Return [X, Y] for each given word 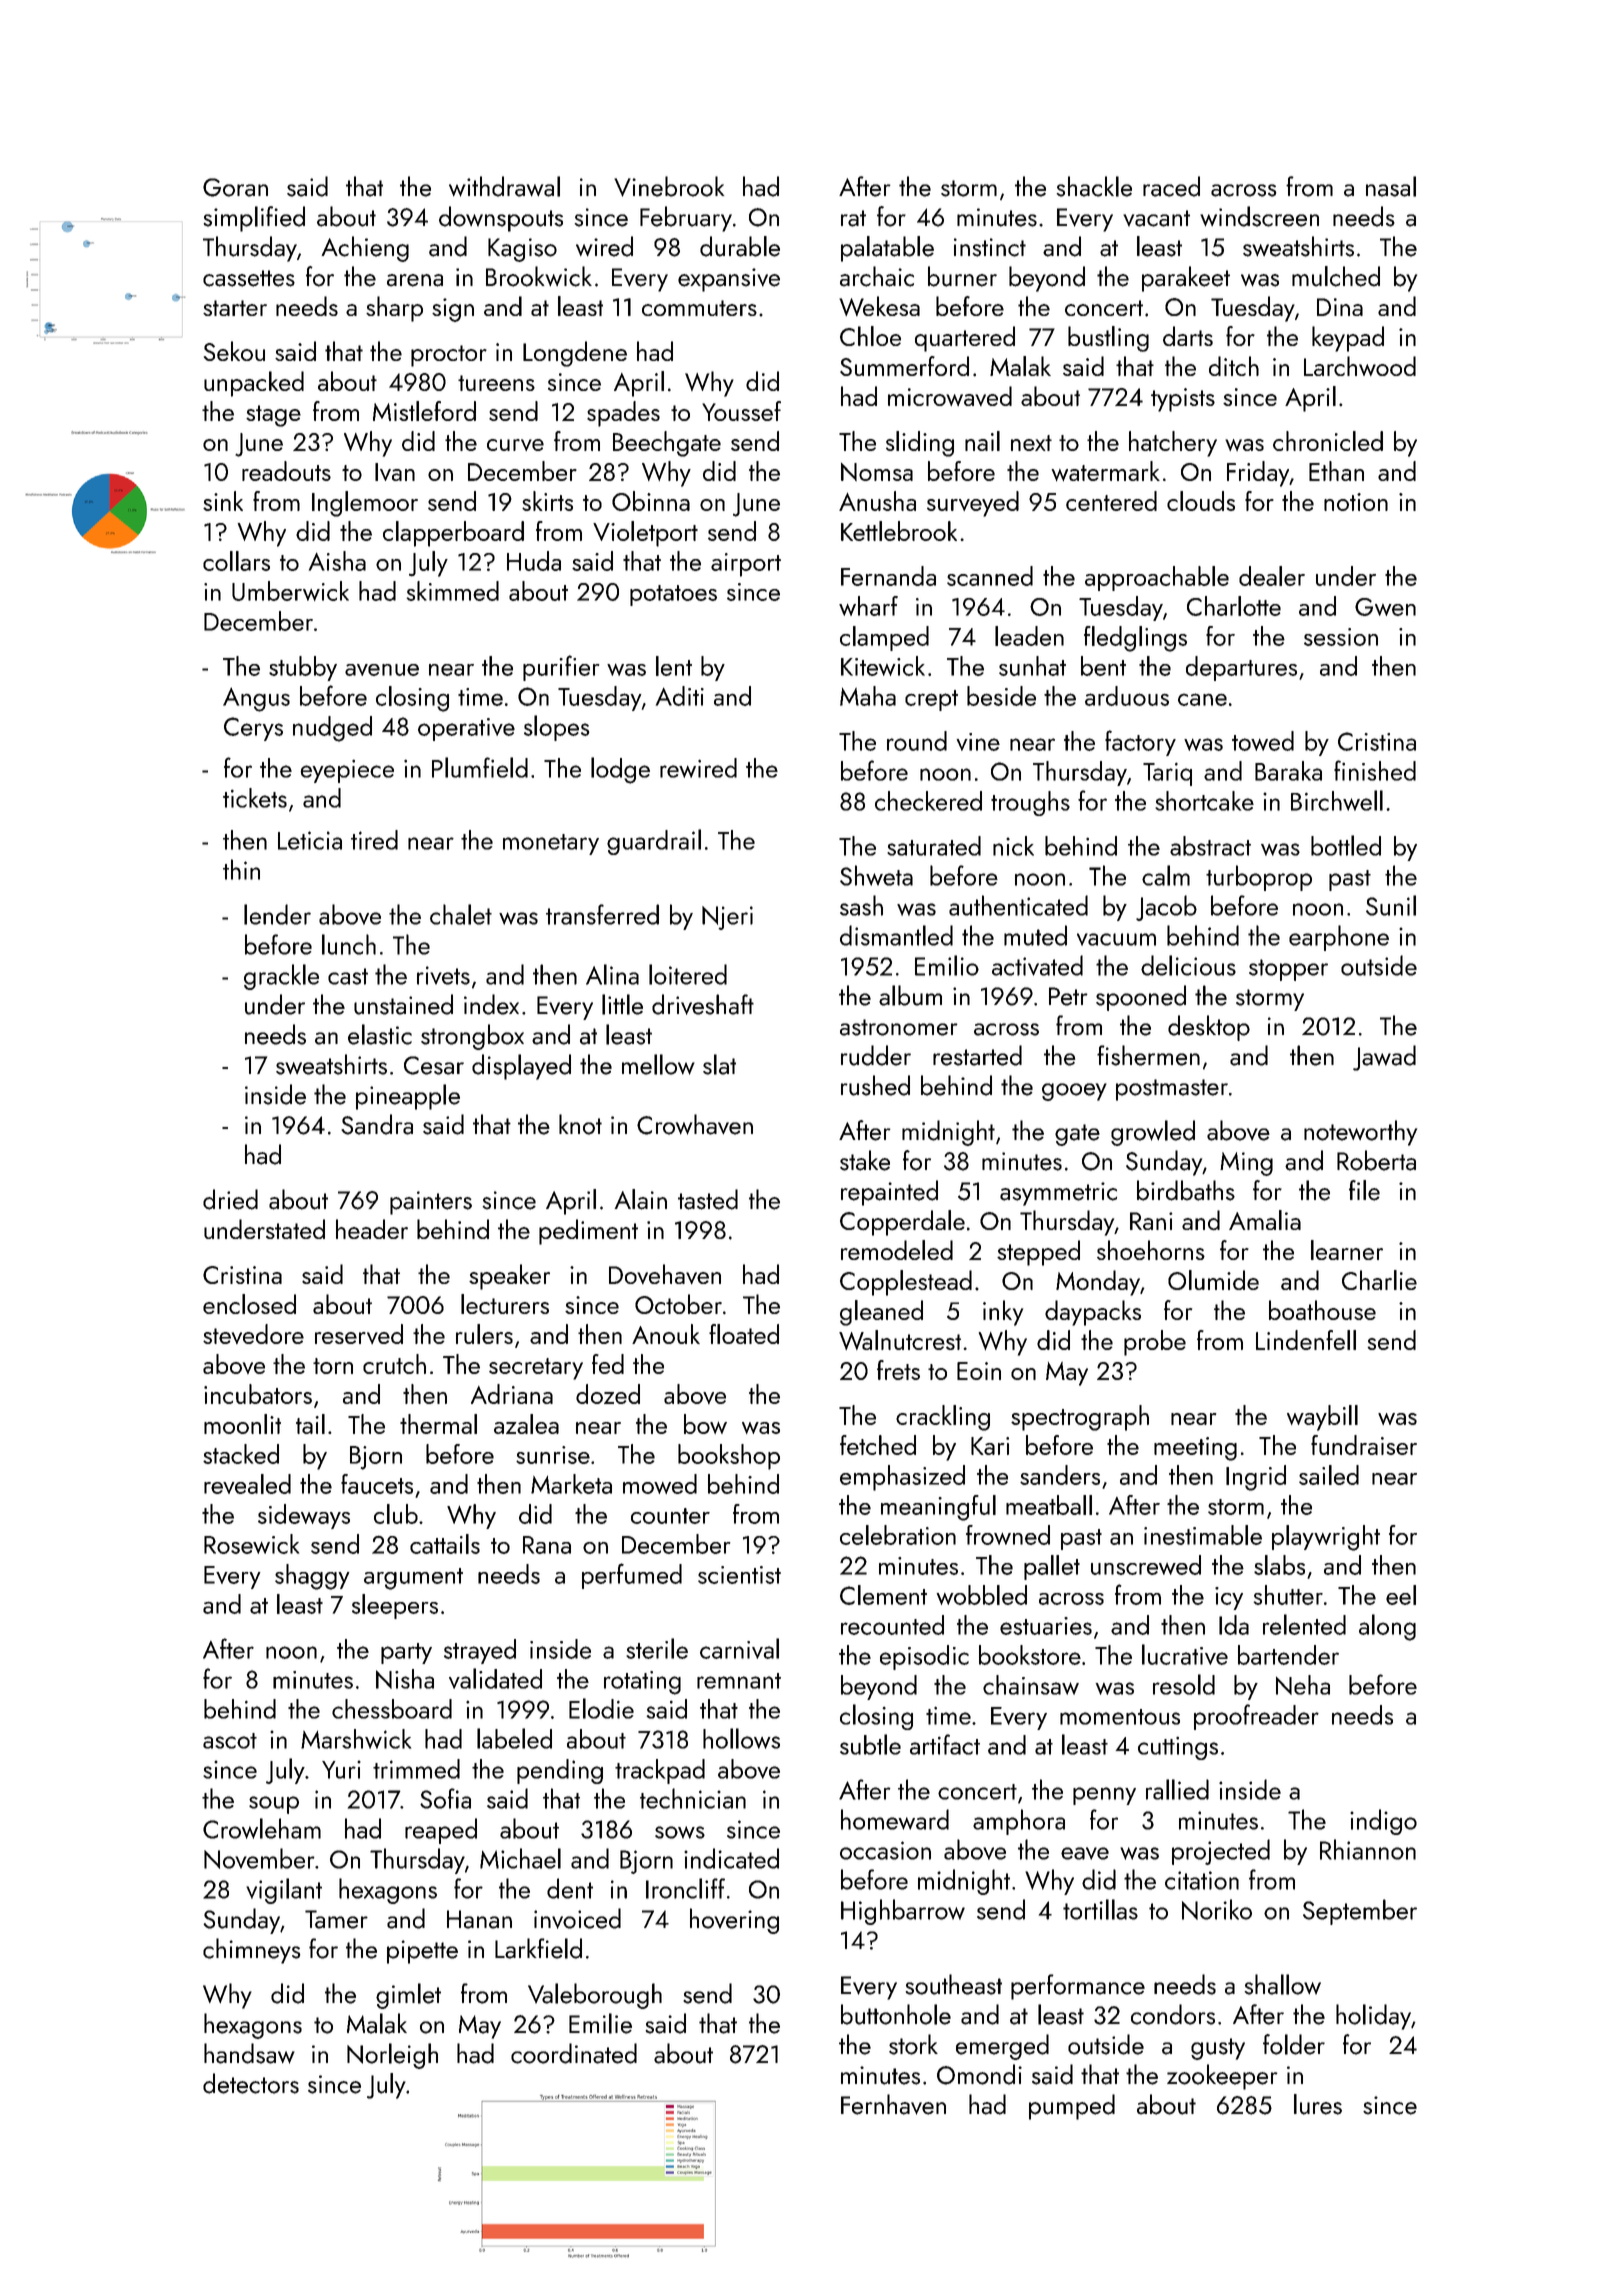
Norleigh [392, 2056]
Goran [235, 187]
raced [1171, 186]
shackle [1094, 186]
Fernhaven [893, 2104]
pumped [1072, 2107]
